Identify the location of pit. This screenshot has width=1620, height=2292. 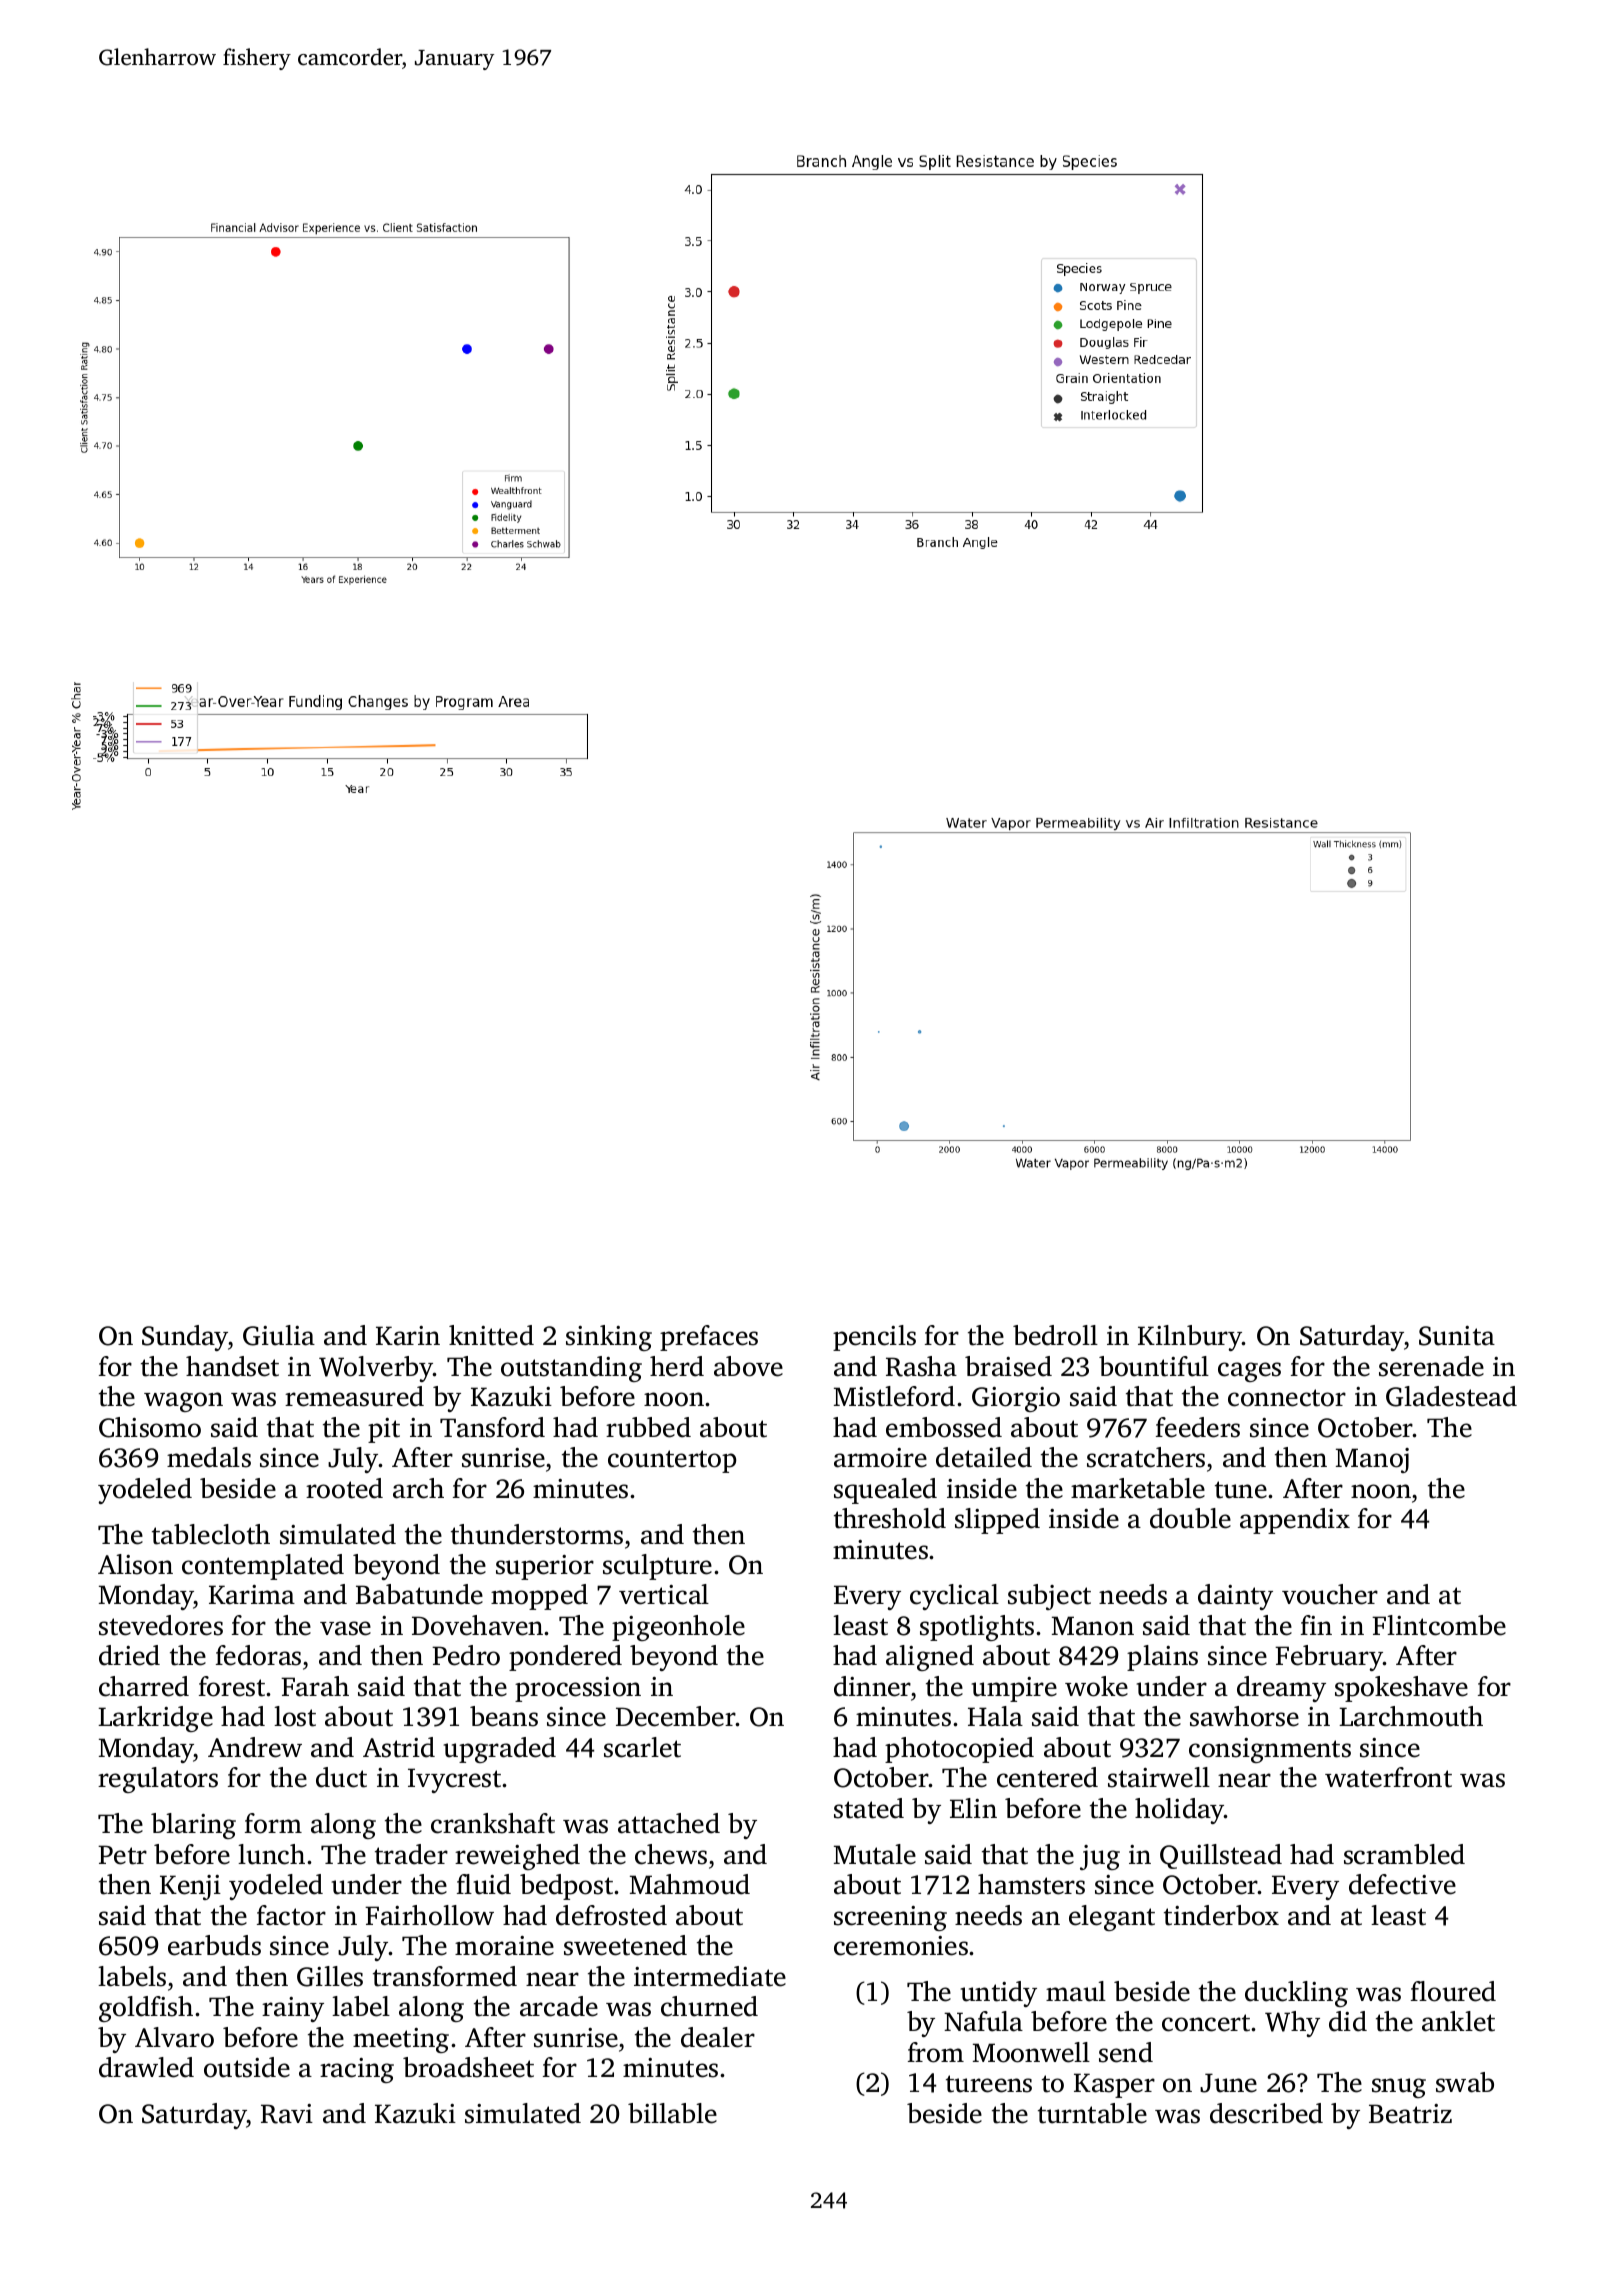
(384, 1430).
